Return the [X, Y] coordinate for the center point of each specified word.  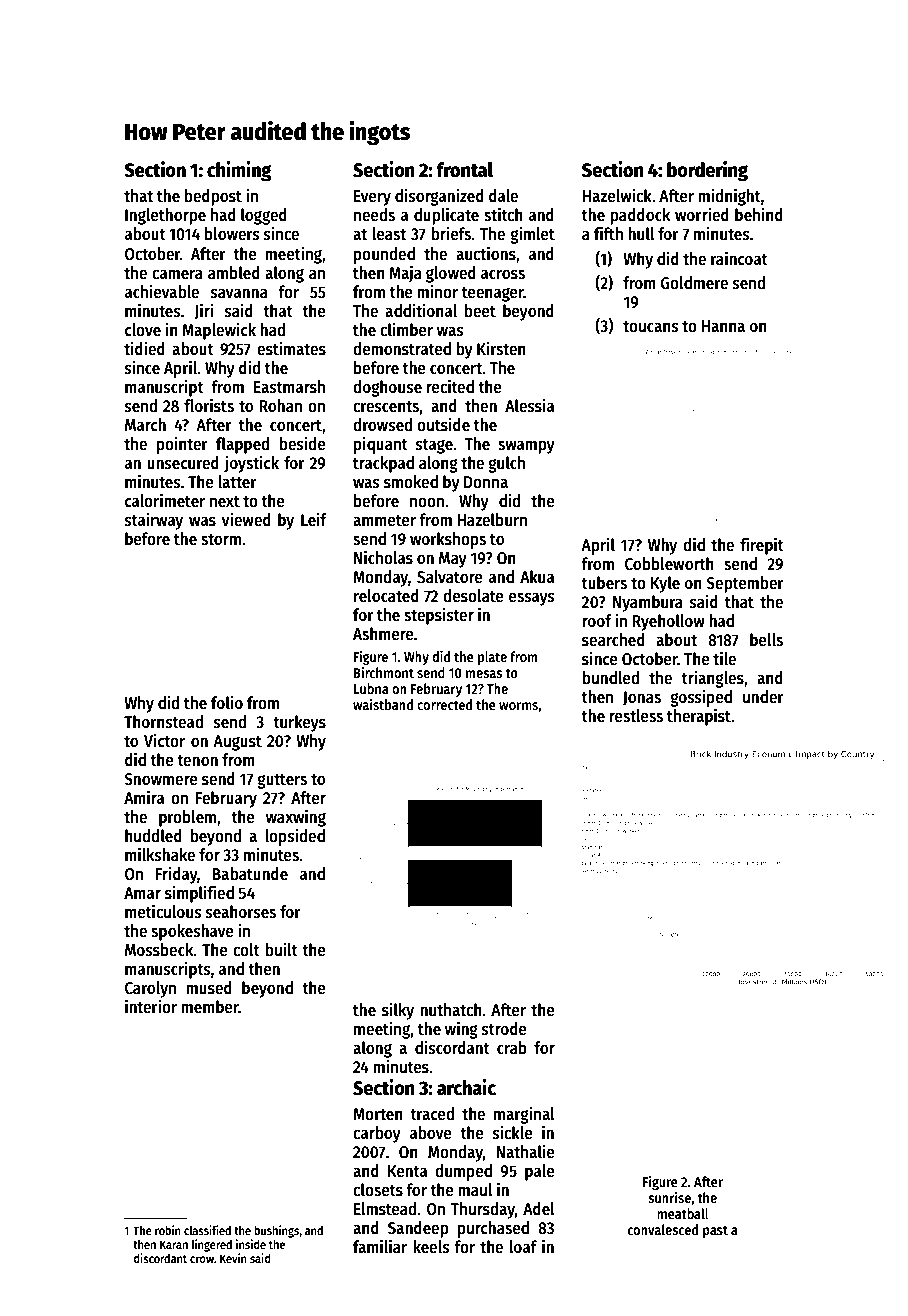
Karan [174, 1244]
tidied [144, 348]
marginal [524, 1115]
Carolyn [150, 989]
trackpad [383, 464]
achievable [162, 291]
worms [518, 706]
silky [398, 1011]
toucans [651, 327]
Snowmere [161, 779]
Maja [405, 274]
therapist [699, 717]
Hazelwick [617, 195]
